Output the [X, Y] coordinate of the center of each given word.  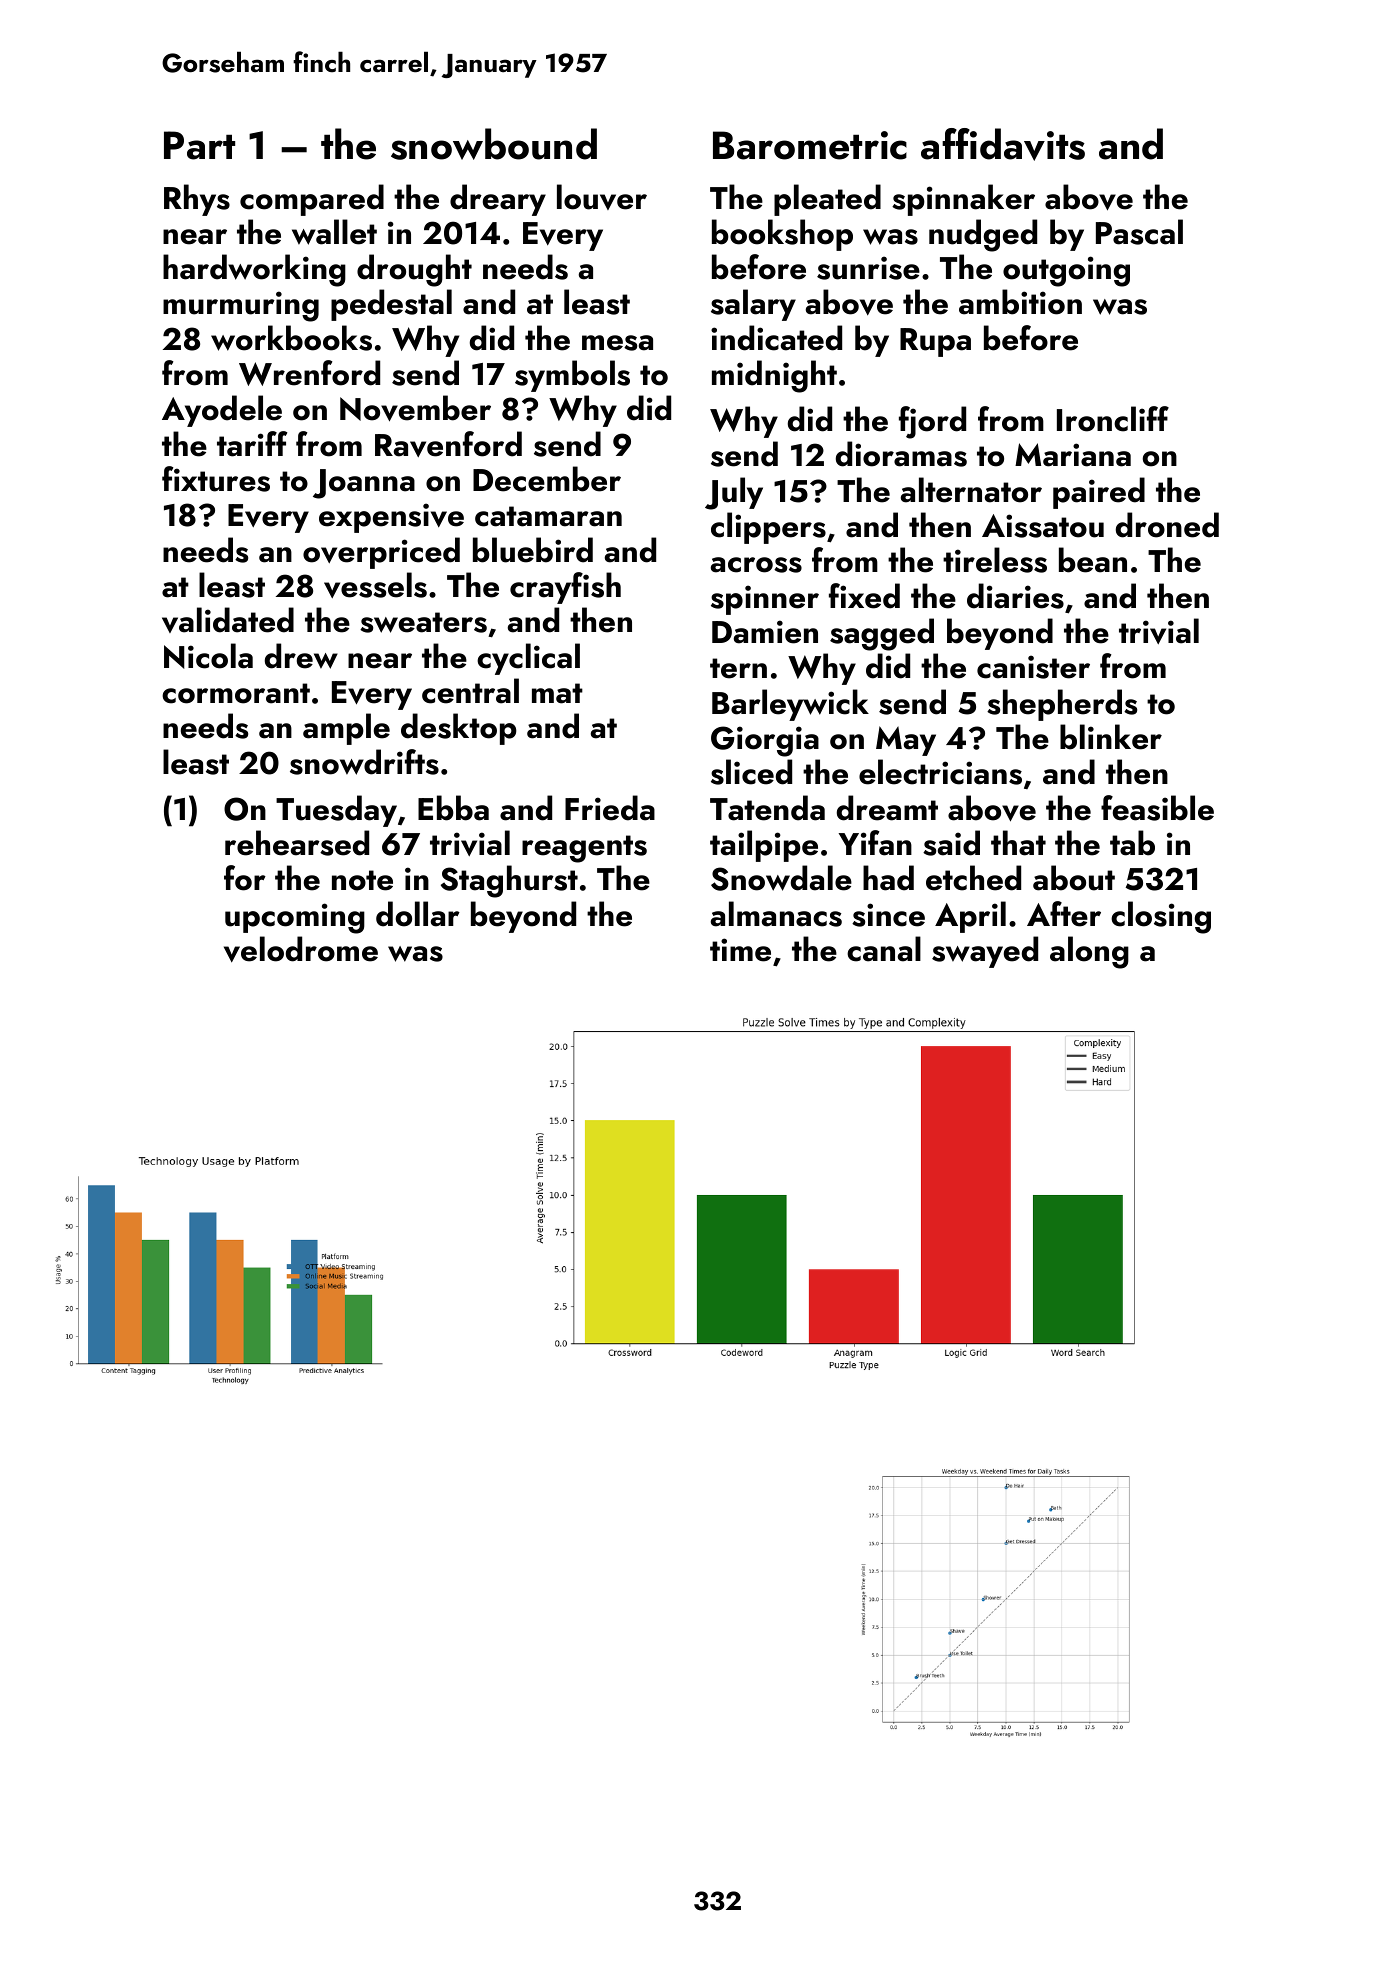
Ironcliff [1113, 419]
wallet [334, 232]
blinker [1111, 737]
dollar [418, 914]
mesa [617, 343]
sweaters [423, 622]
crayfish [565, 588]
